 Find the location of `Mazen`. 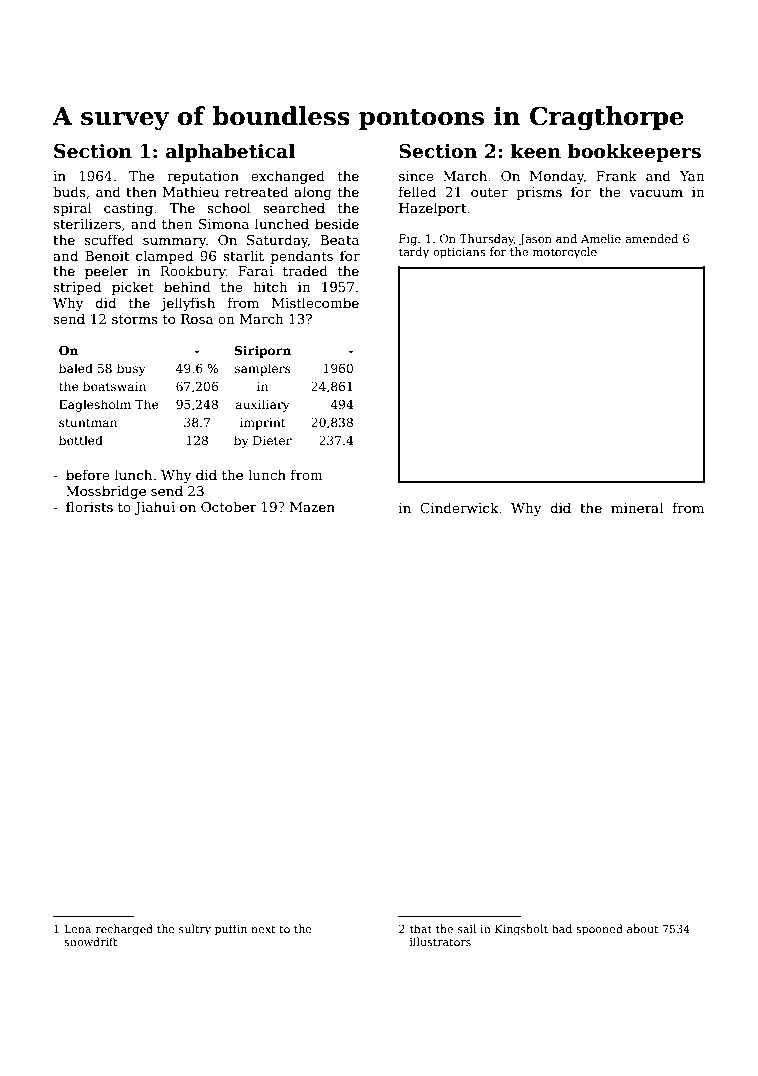

Mazen is located at coordinates (312, 507).
